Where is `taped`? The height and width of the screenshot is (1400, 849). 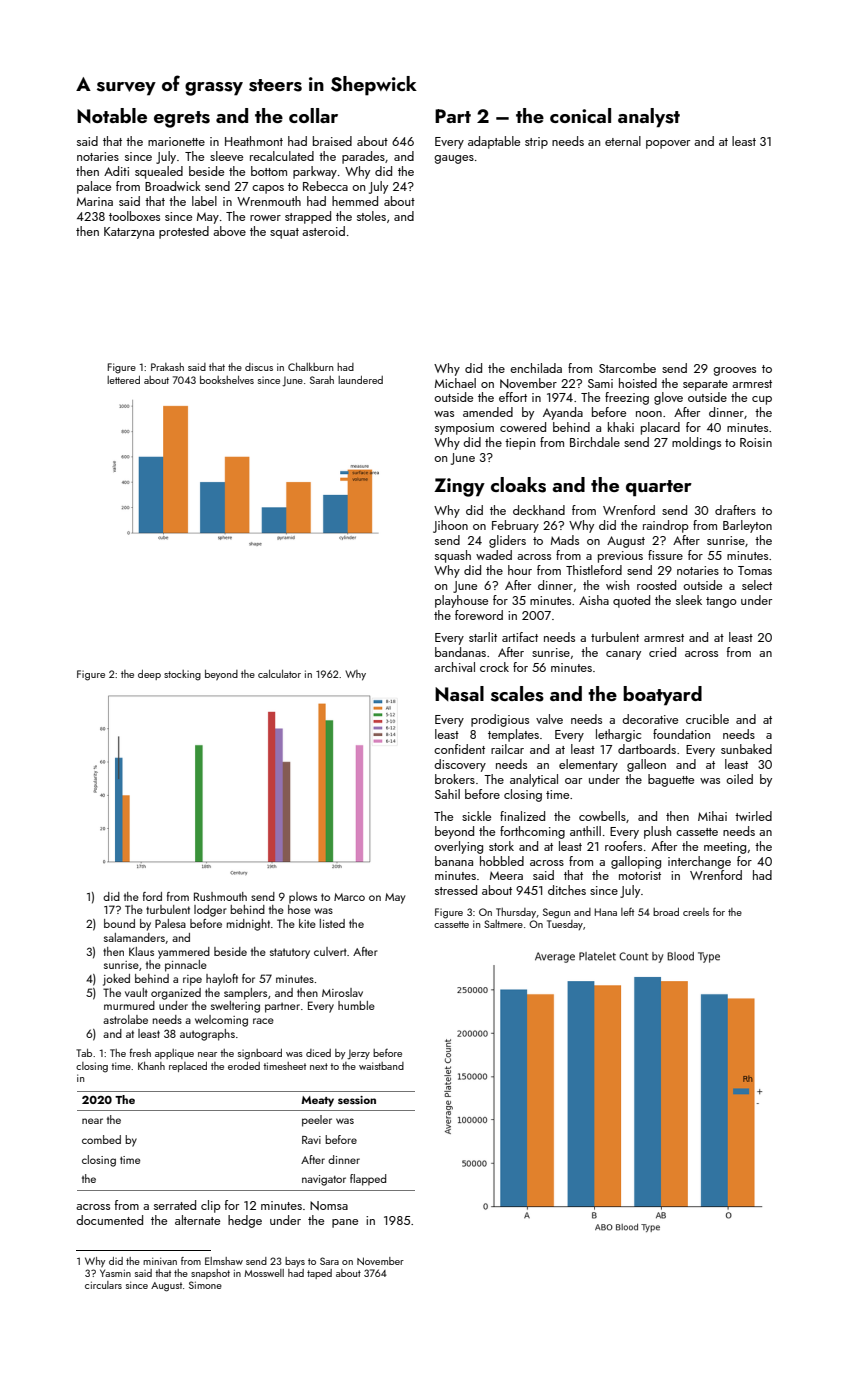 taped is located at coordinates (319, 1274).
